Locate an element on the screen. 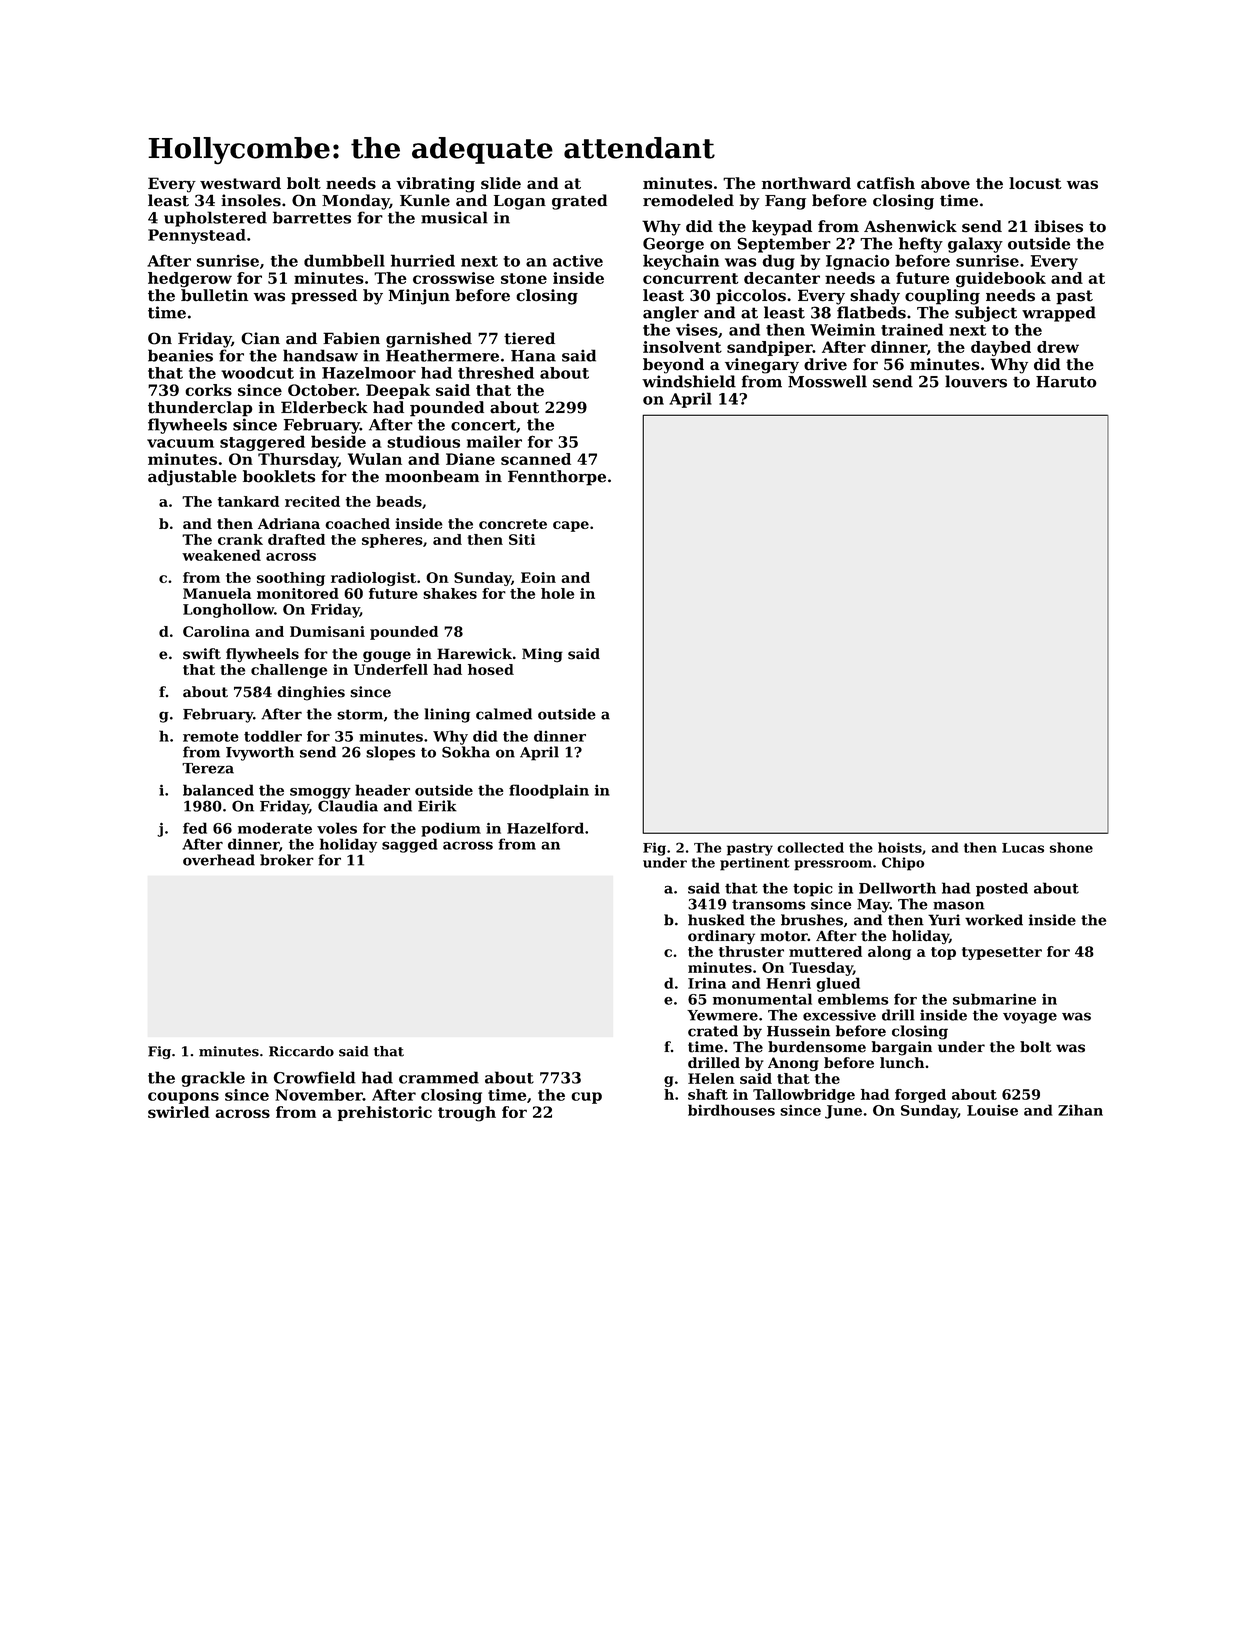 The image size is (1256, 1626). Haruto is located at coordinates (1066, 382).
